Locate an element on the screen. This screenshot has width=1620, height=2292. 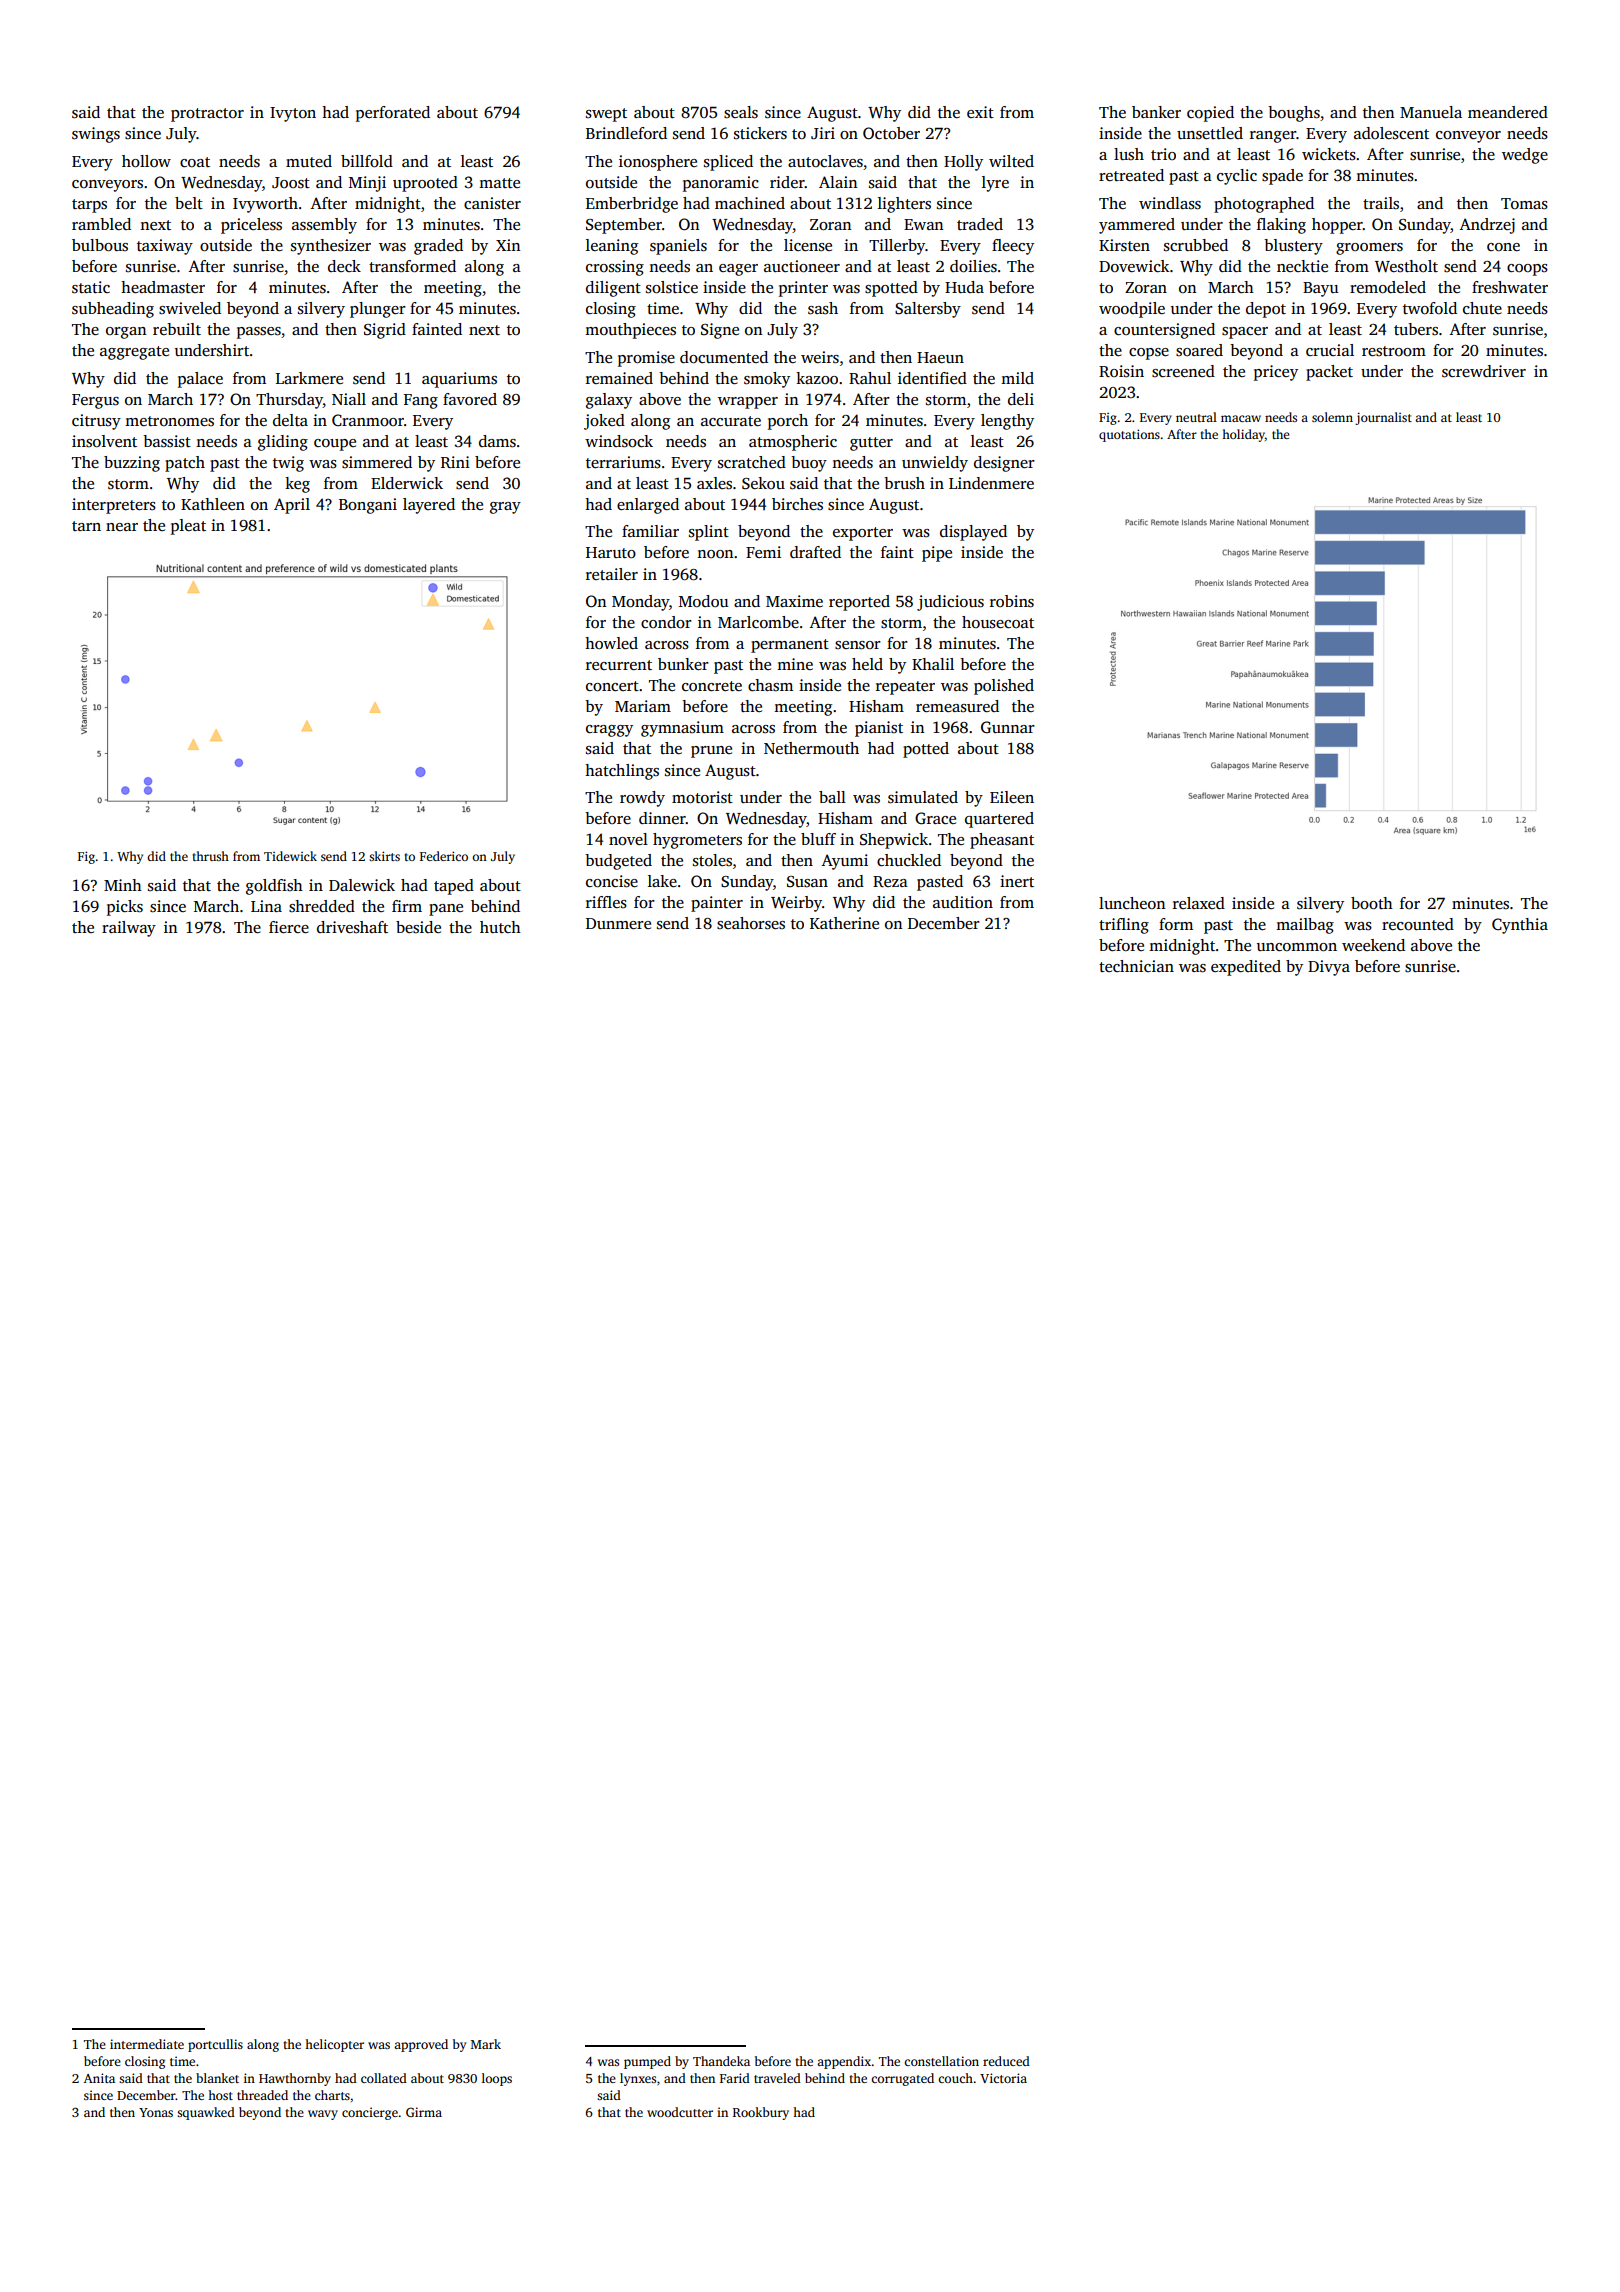
Dunmere is located at coordinates (618, 923).
